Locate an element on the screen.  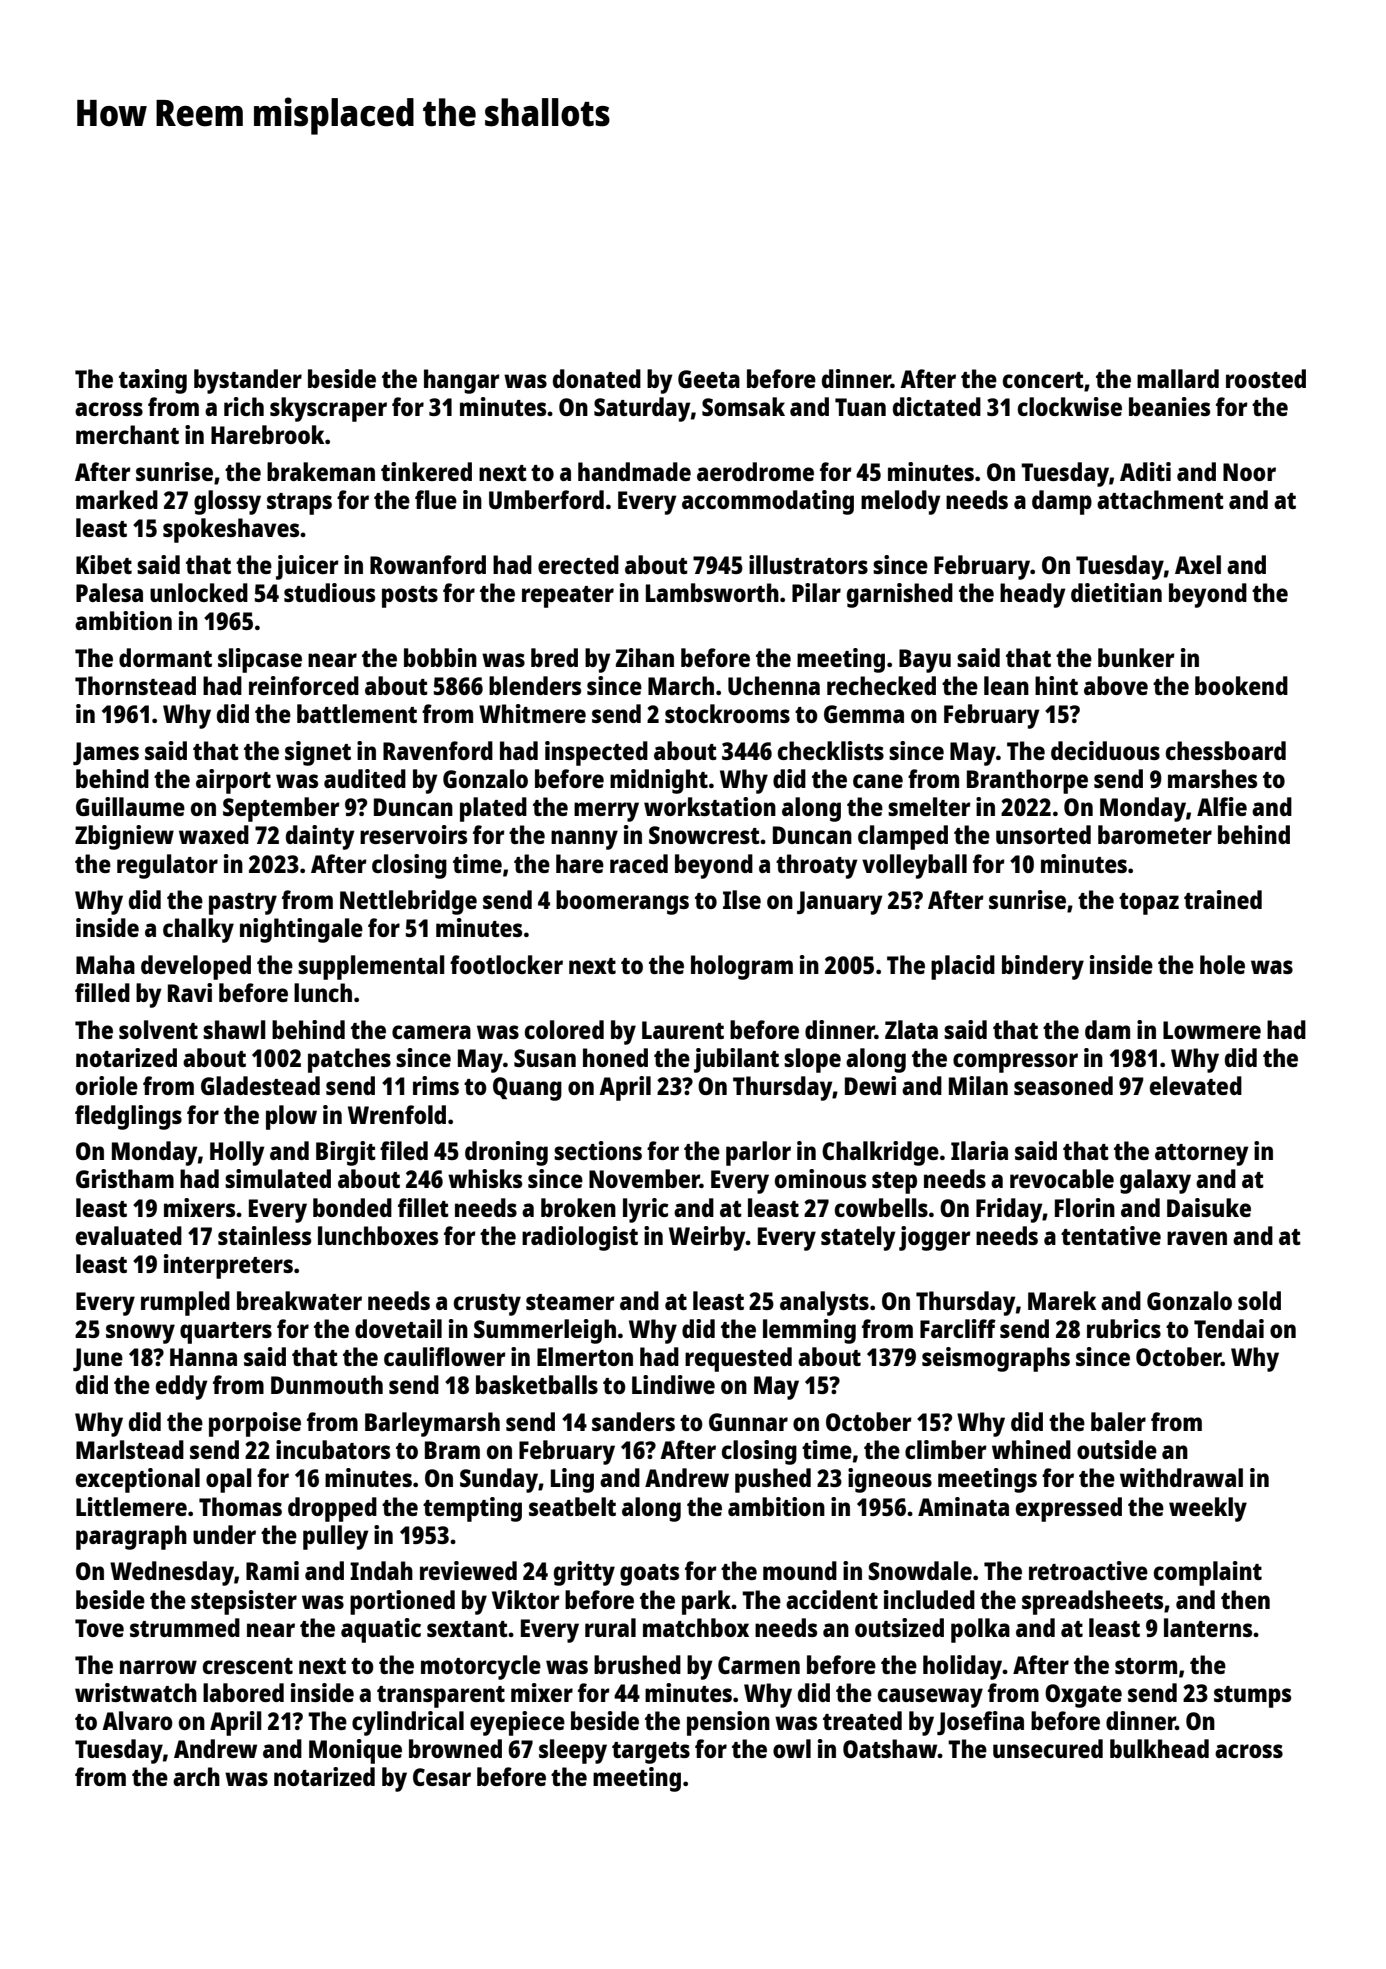
trained is located at coordinates (1223, 899).
